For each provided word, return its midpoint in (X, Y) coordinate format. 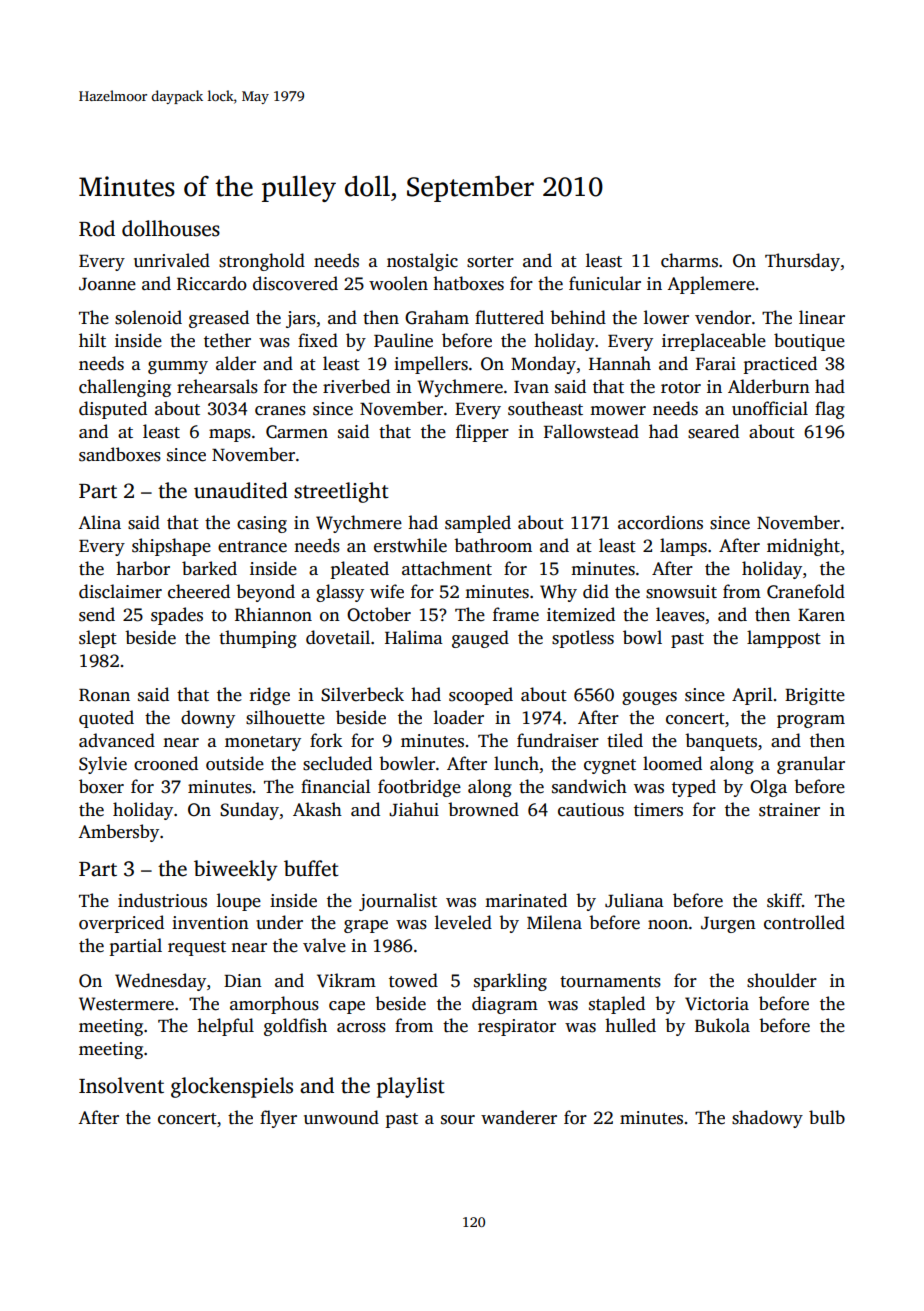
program (811, 721)
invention (210, 923)
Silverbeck (362, 694)
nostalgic (422, 262)
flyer (278, 1119)
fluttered (509, 317)
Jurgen (728, 925)
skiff (784, 900)
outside (235, 763)
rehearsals (217, 386)
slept (98, 639)
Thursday (802, 262)
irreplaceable (714, 342)
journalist (398, 902)
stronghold (262, 262)
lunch (516, 763)
